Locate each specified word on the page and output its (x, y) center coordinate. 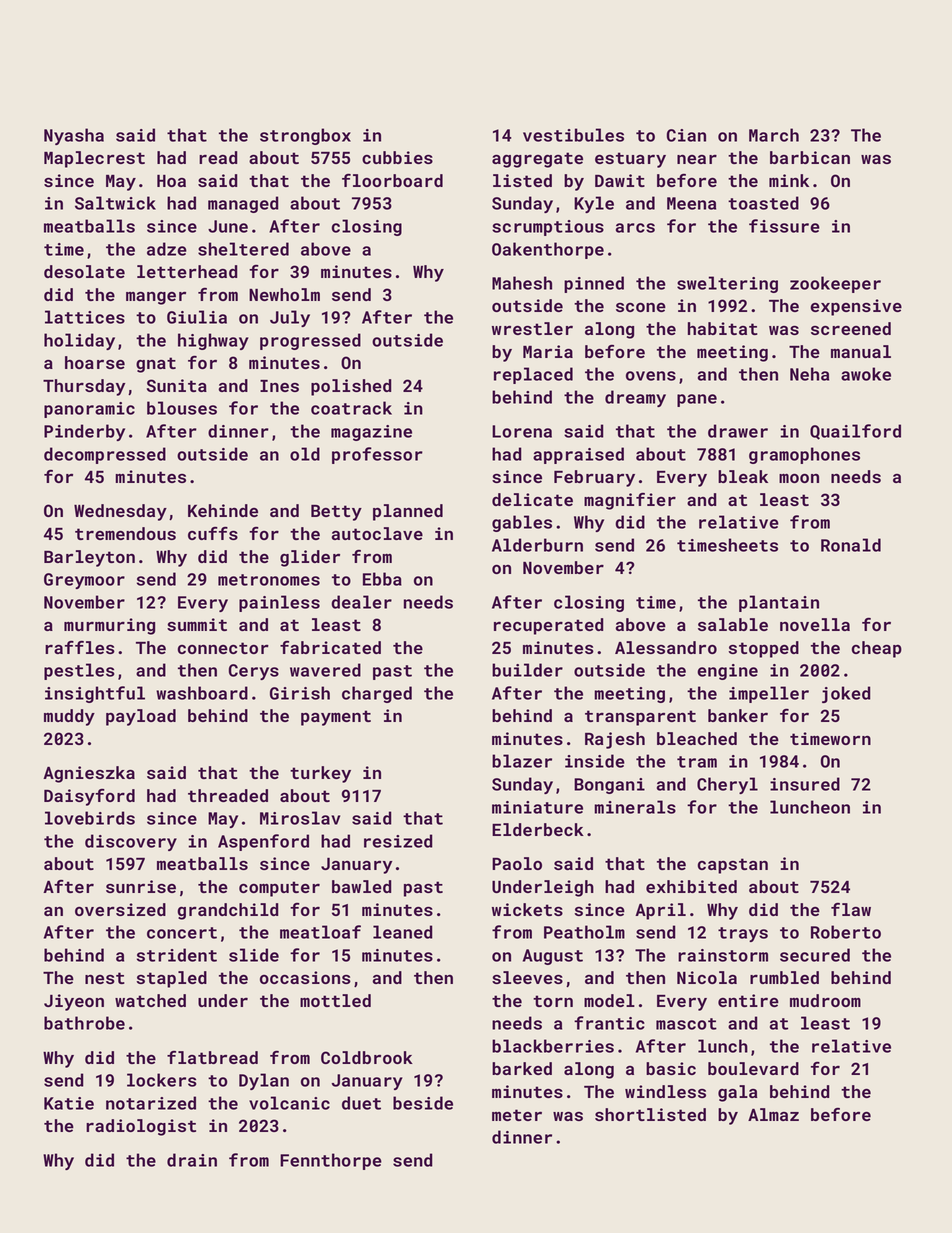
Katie (69, 1103)
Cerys (254, 672)
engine (727, 672)
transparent (640, 718)
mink (789, 180)
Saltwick (115, 203)
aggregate (537, 160)
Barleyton (89, 558)
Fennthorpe (331, 1161)
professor (377, 455)
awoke (866, 374)
